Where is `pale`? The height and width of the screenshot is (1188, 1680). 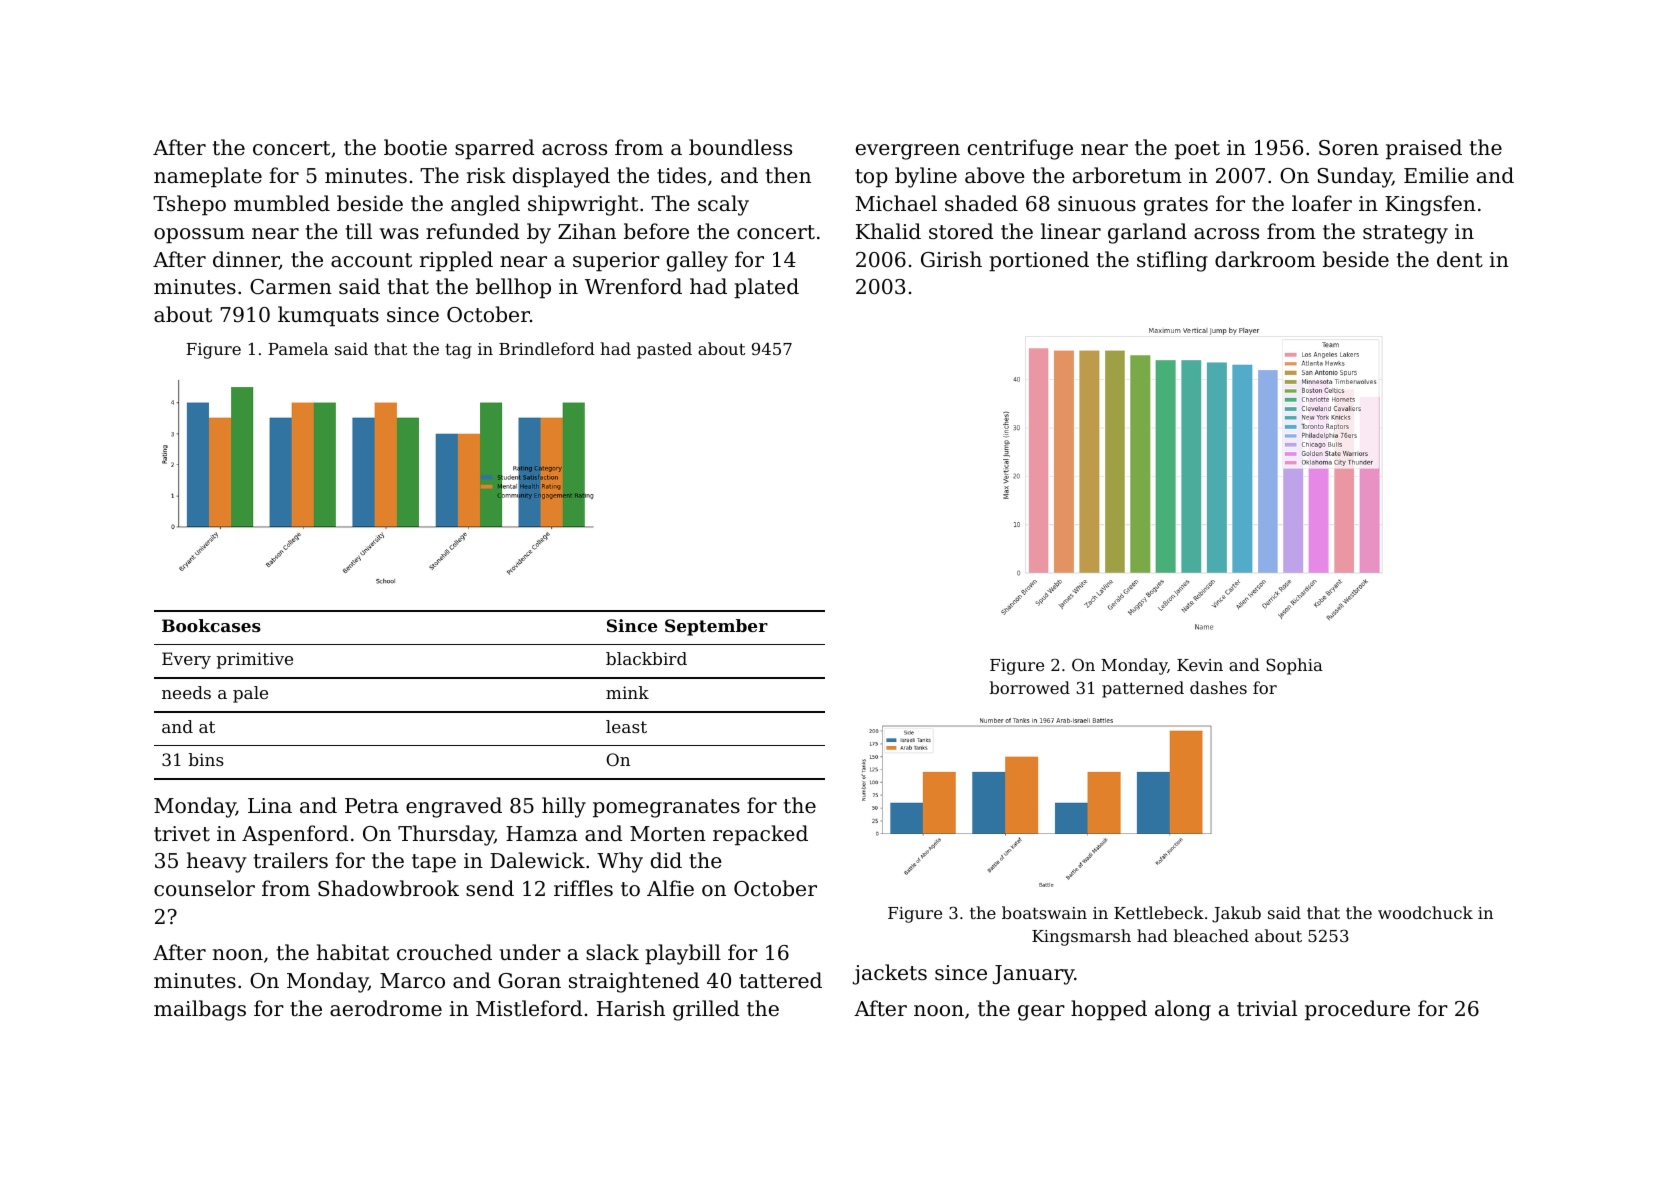
pale is located at coordinates (250, 694).
